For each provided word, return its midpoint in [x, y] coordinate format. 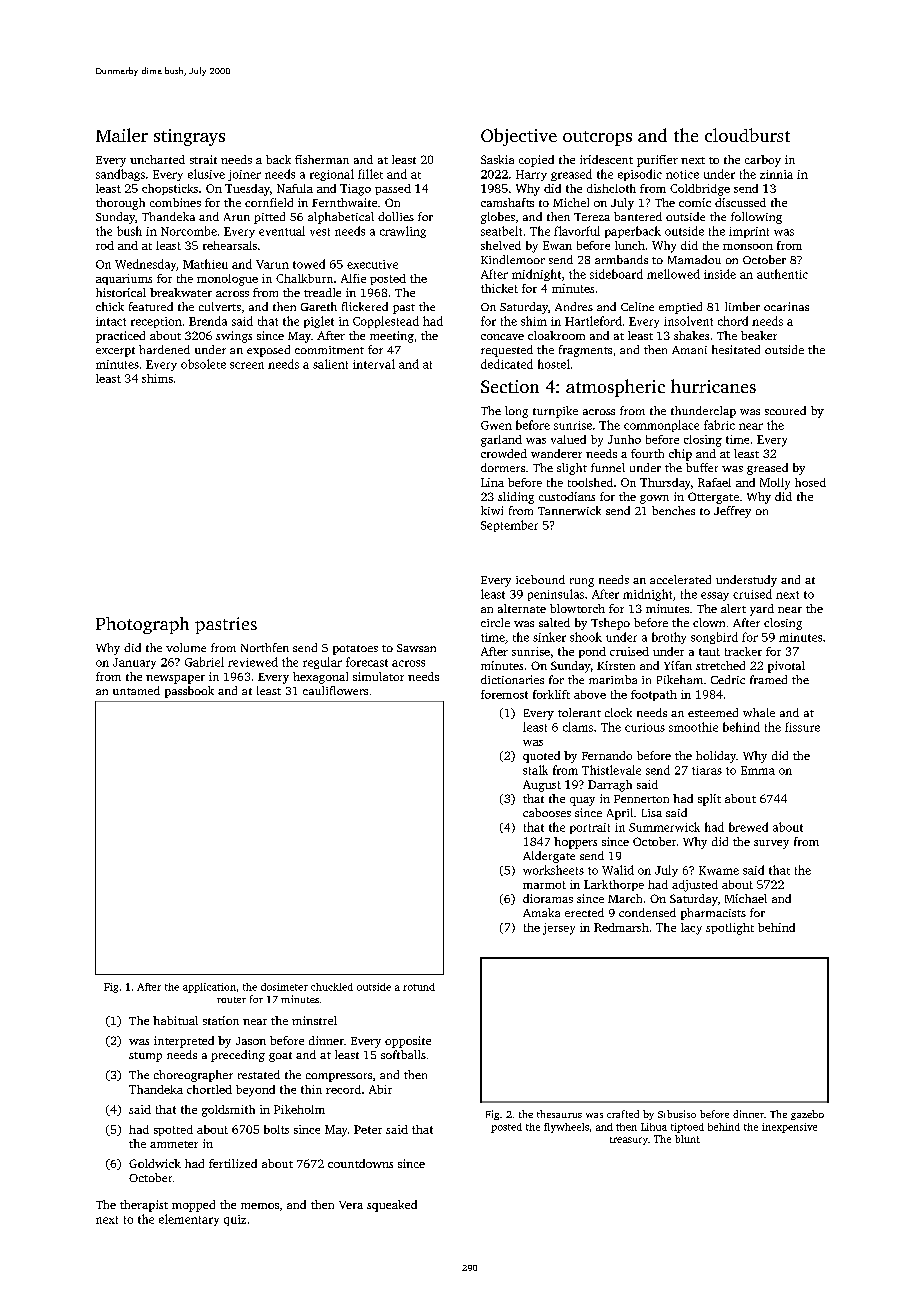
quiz [235, 1220]
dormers [503, 467]
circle [495, 622]
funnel [608, 467]
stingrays [189, 137]
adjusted [695, 886]
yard [762, 610]
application [209, 988]
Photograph [142, 625]
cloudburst [747, 135]
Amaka [541, 912]
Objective [519, 137]
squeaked [392, 1206]
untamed [136, 690]
